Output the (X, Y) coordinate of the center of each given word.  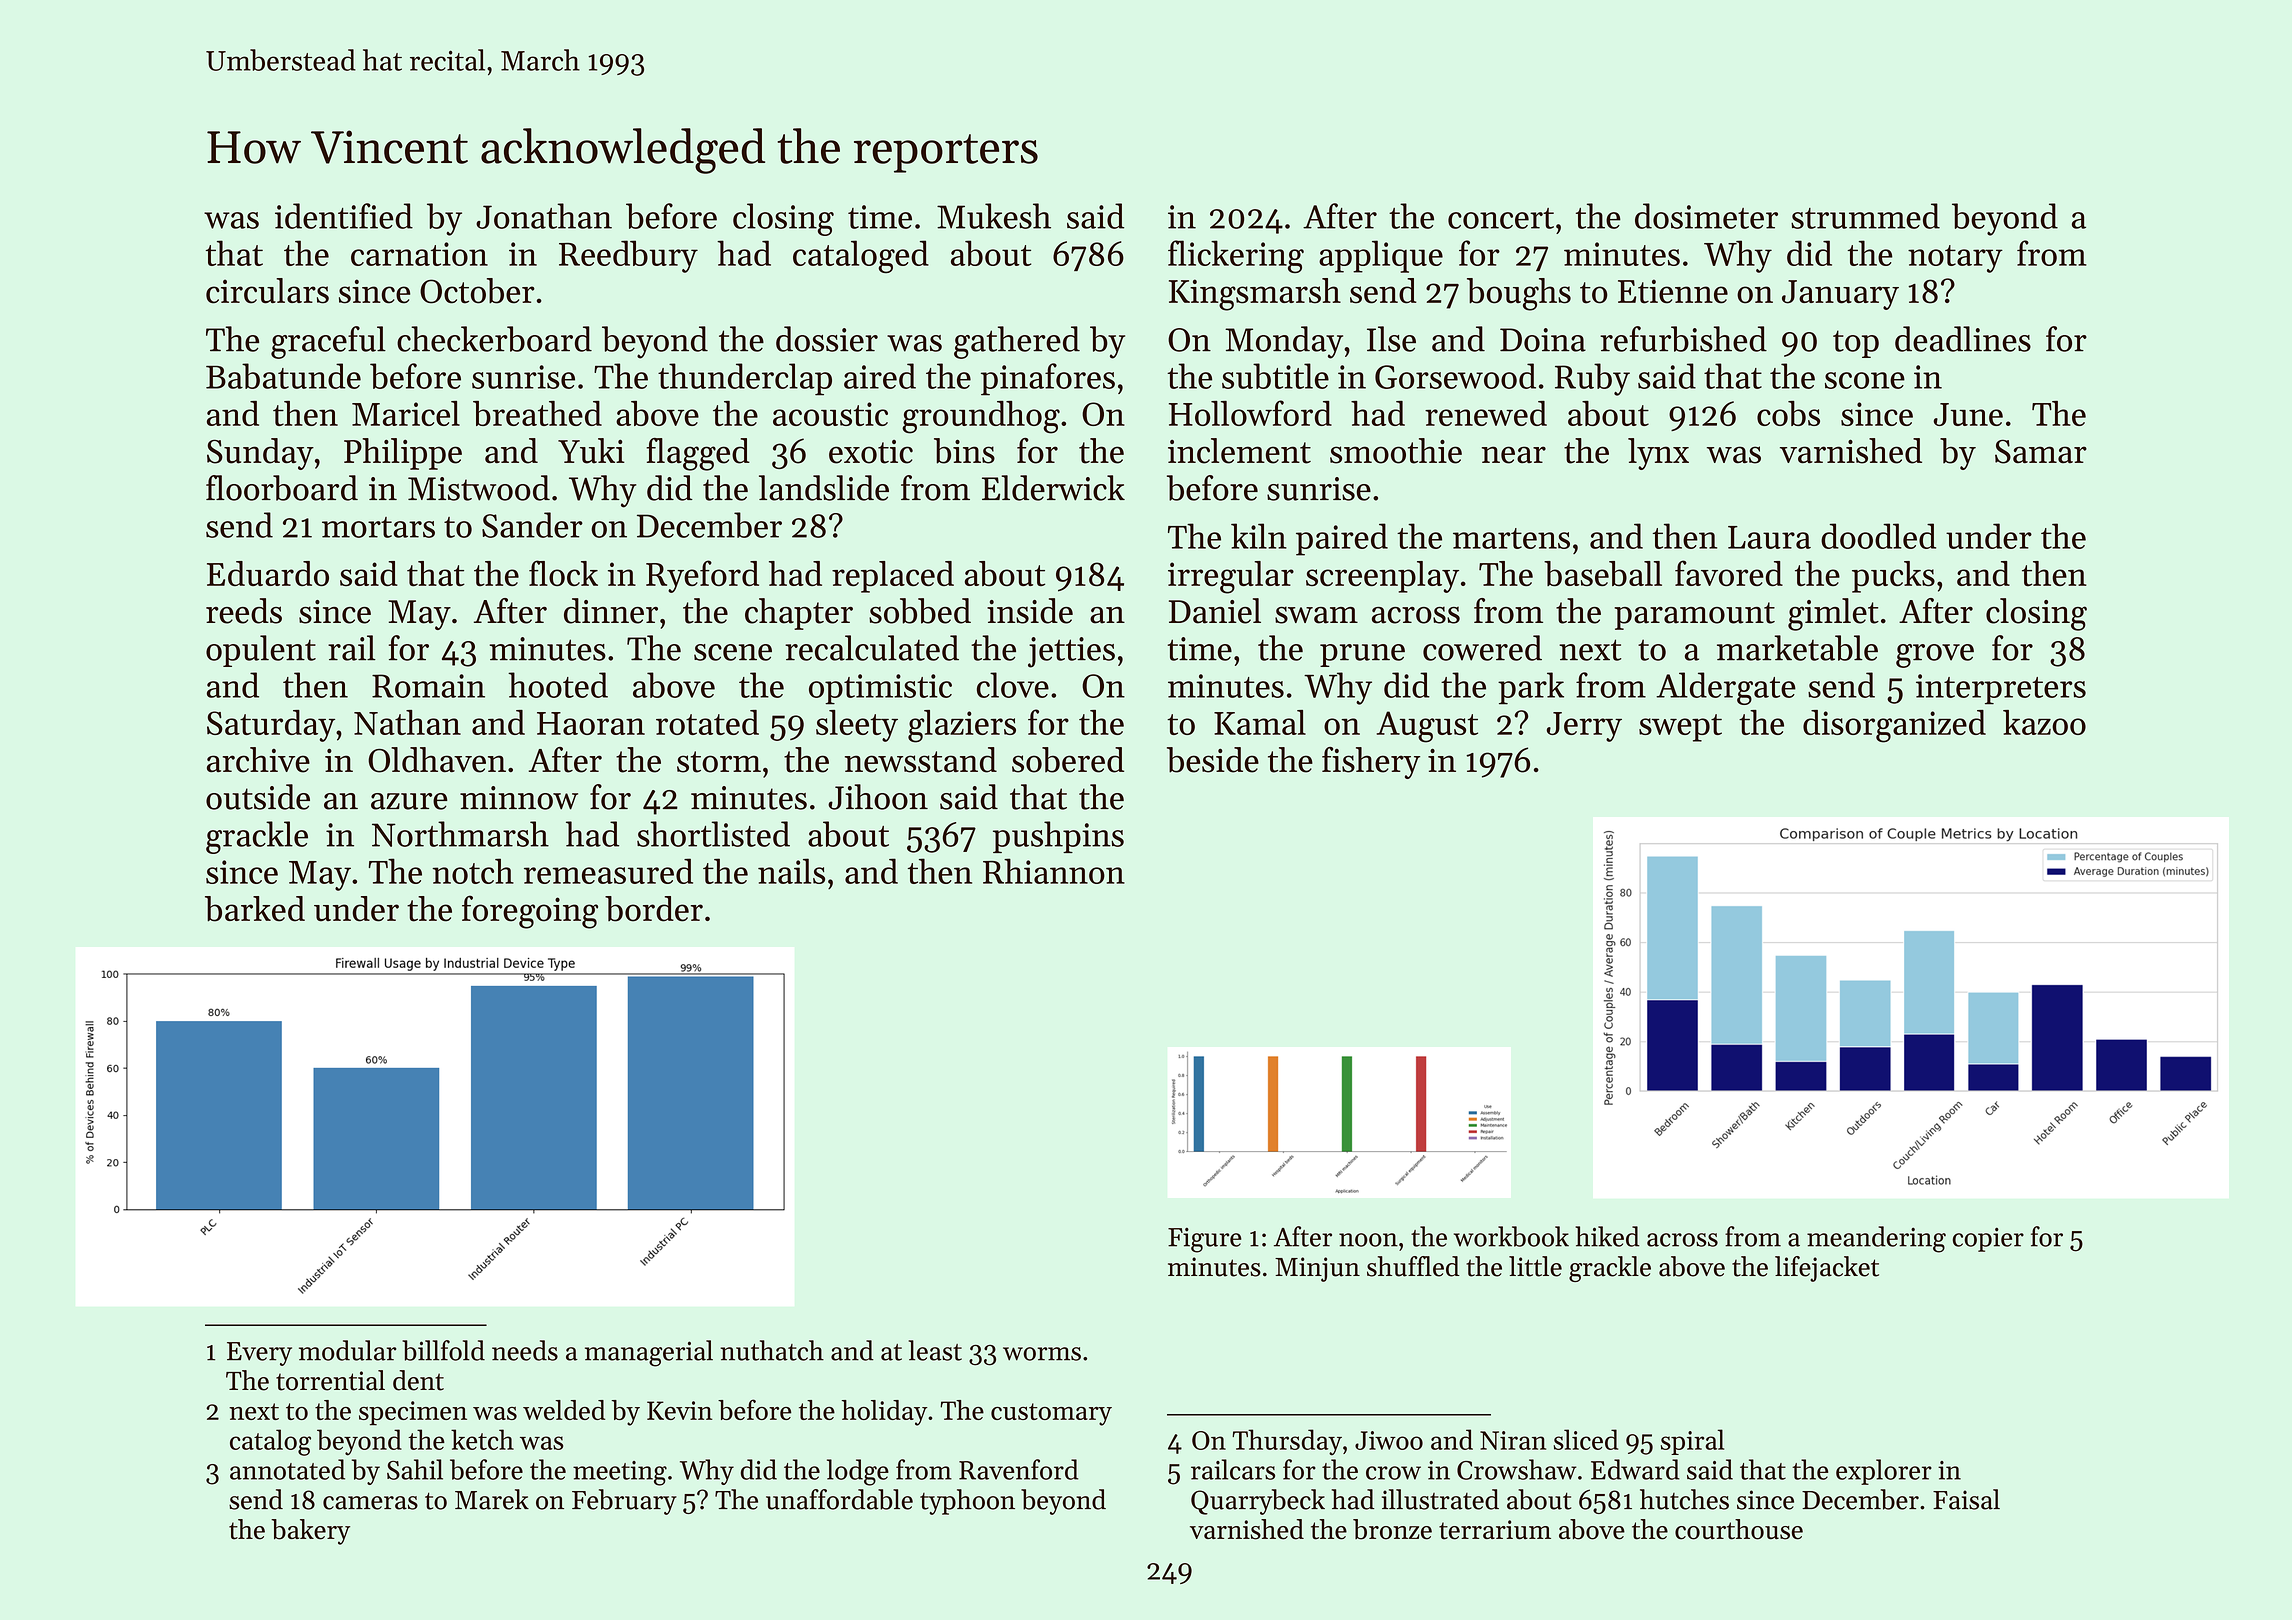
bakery (310, 1532)
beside (1213, 760)
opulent (261, 651)
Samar (2041, 451)
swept (1680, 728)
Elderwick (1053, 488)
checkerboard (494, 339)
